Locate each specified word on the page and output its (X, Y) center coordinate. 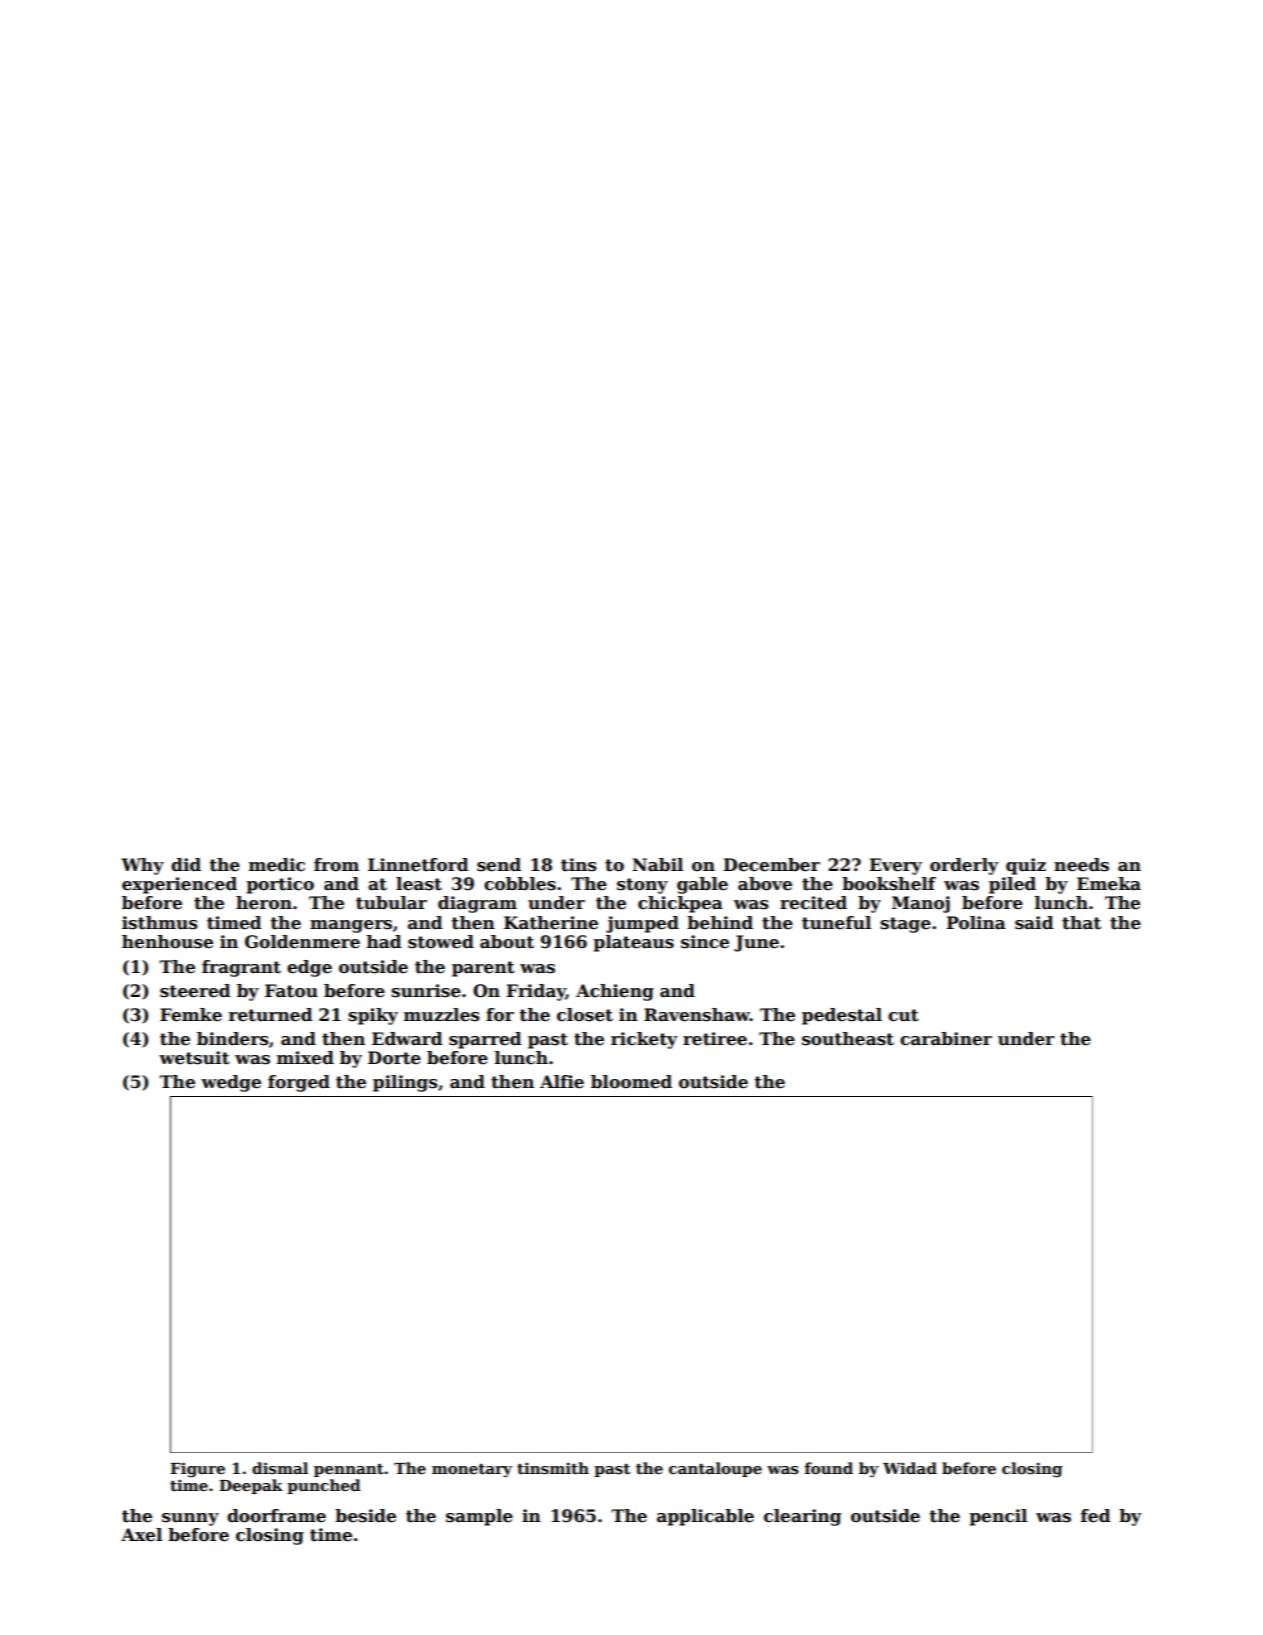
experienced (179, 885)
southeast (848, 1039)
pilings (405, 1083)
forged (299, 1083)
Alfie (562, 1082)
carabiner (946, 1039)
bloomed (631, 1082)
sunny (190, 1519)
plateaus (633, 943)
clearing (802, 1517)
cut (903, 1015)
